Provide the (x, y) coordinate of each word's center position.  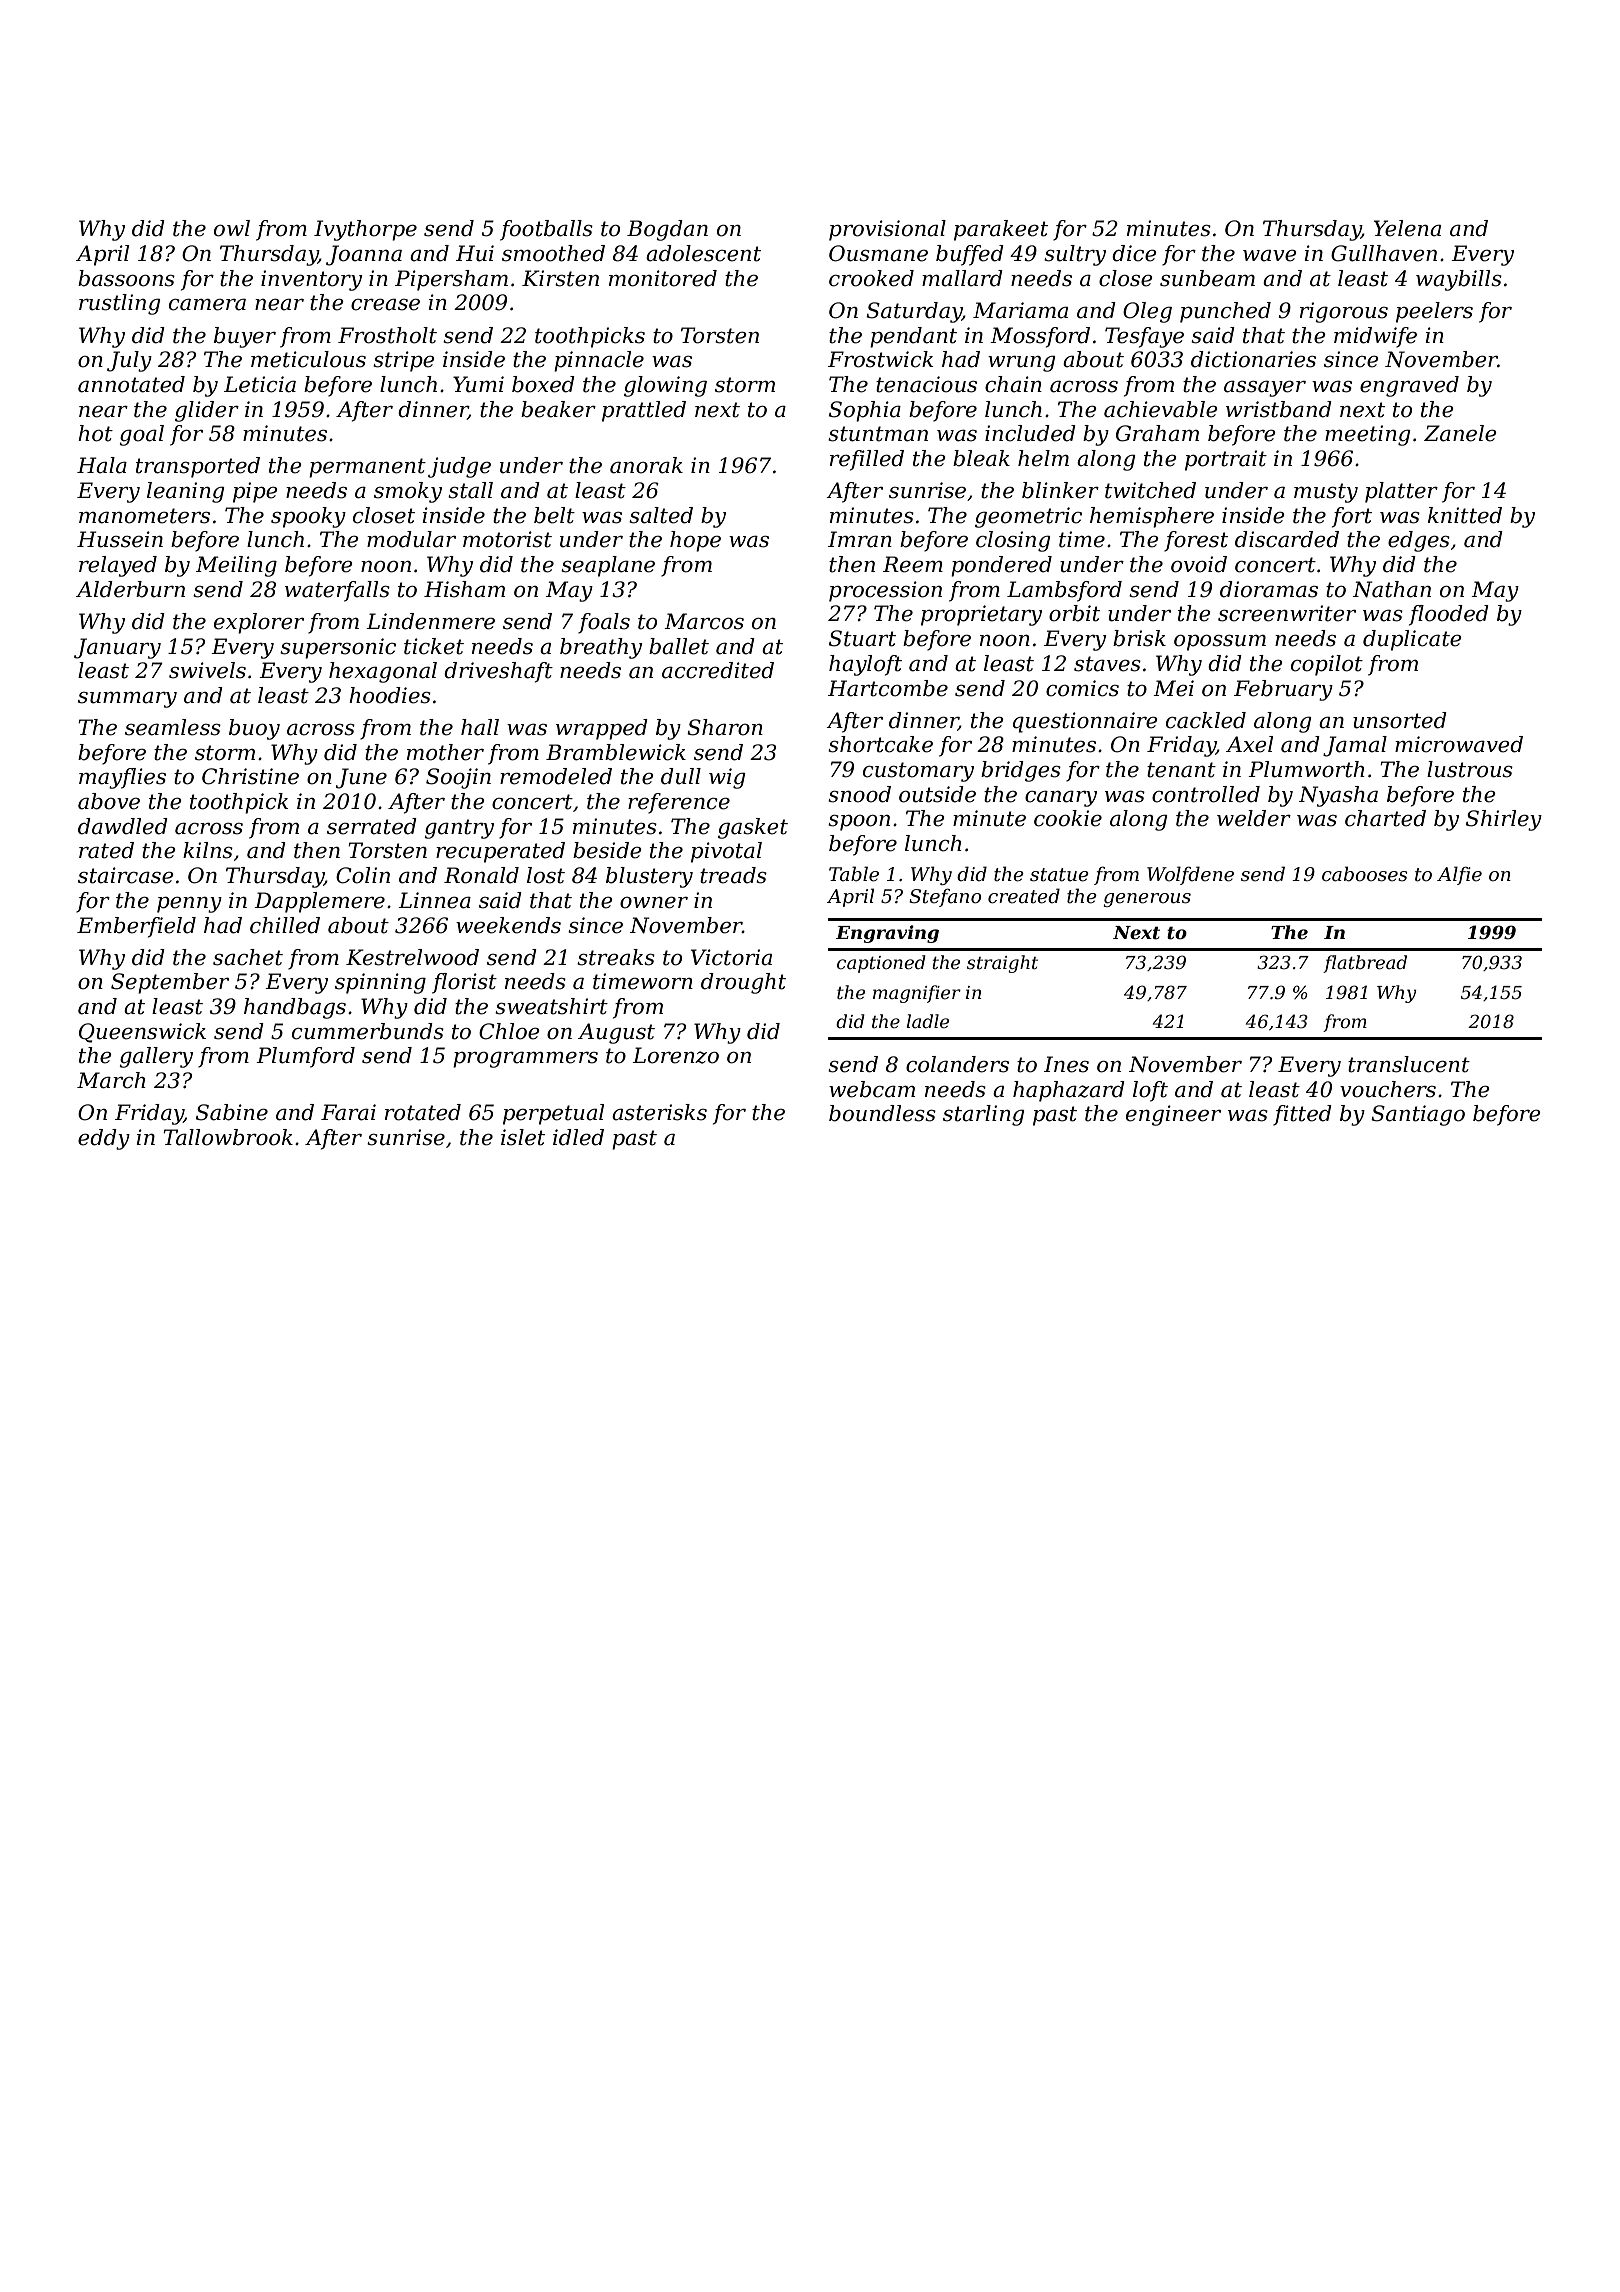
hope (695, 541)
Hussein (120, 539)
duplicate (1412, 640)
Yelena (1407, 228)
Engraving (887, 934)
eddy (104, 1139)
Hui (475, 253)
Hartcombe (888, 688)
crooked (871, 278)
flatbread (1365, 964)
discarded (1287, 539)
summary (127, 699)
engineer (1173, 1115)
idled (578, 1137)
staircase (126, 875)
